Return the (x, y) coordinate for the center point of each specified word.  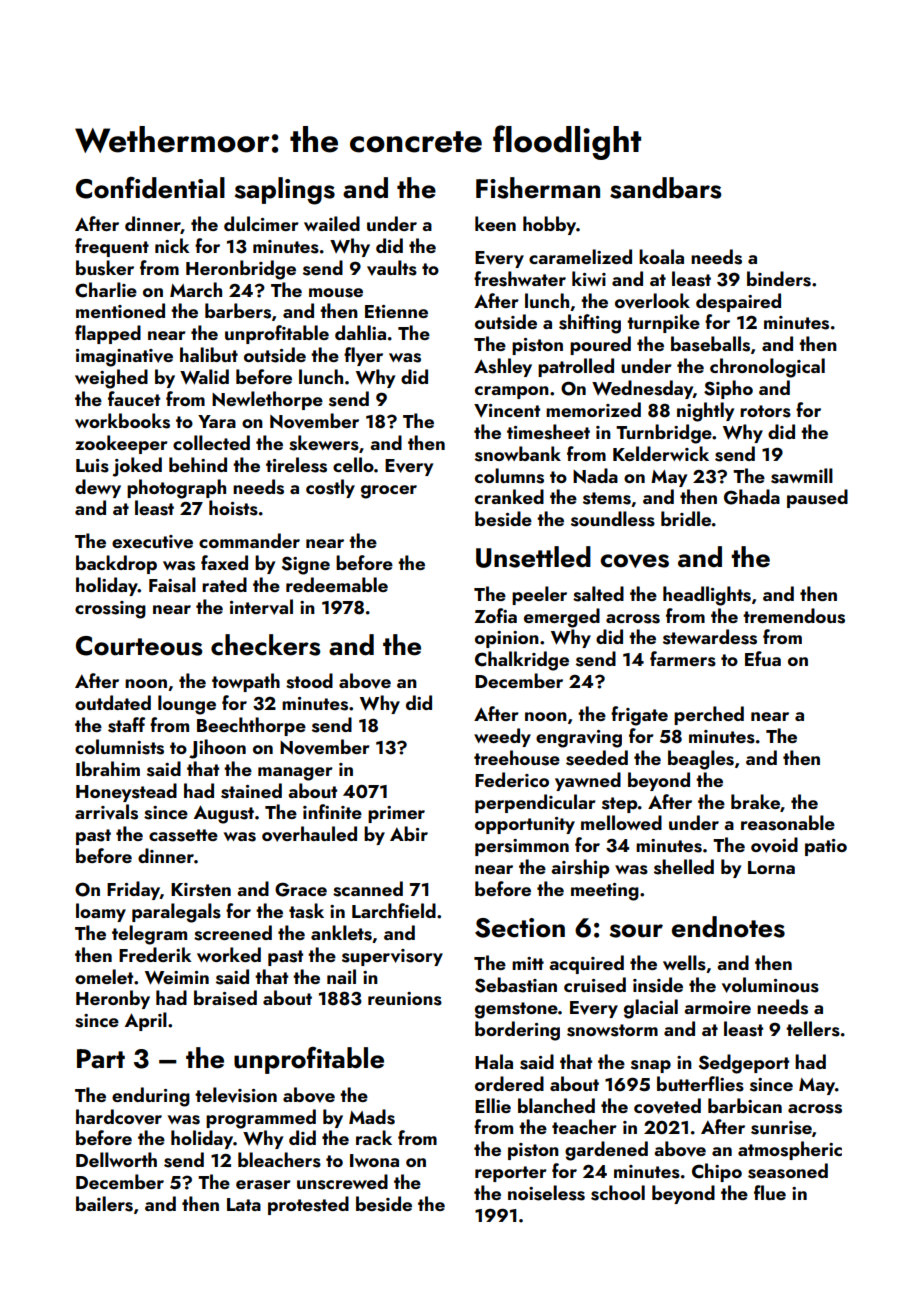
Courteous (139, 646)
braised (225, 998)
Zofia (495, 615)
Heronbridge (241, 270)
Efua (763, 658)
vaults (392, 268)
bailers (104, 1204)
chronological (767, 368)
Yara (217, 421)
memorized (593, 409)
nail (341, 976)
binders (779, 279)
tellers (813, 1029)
